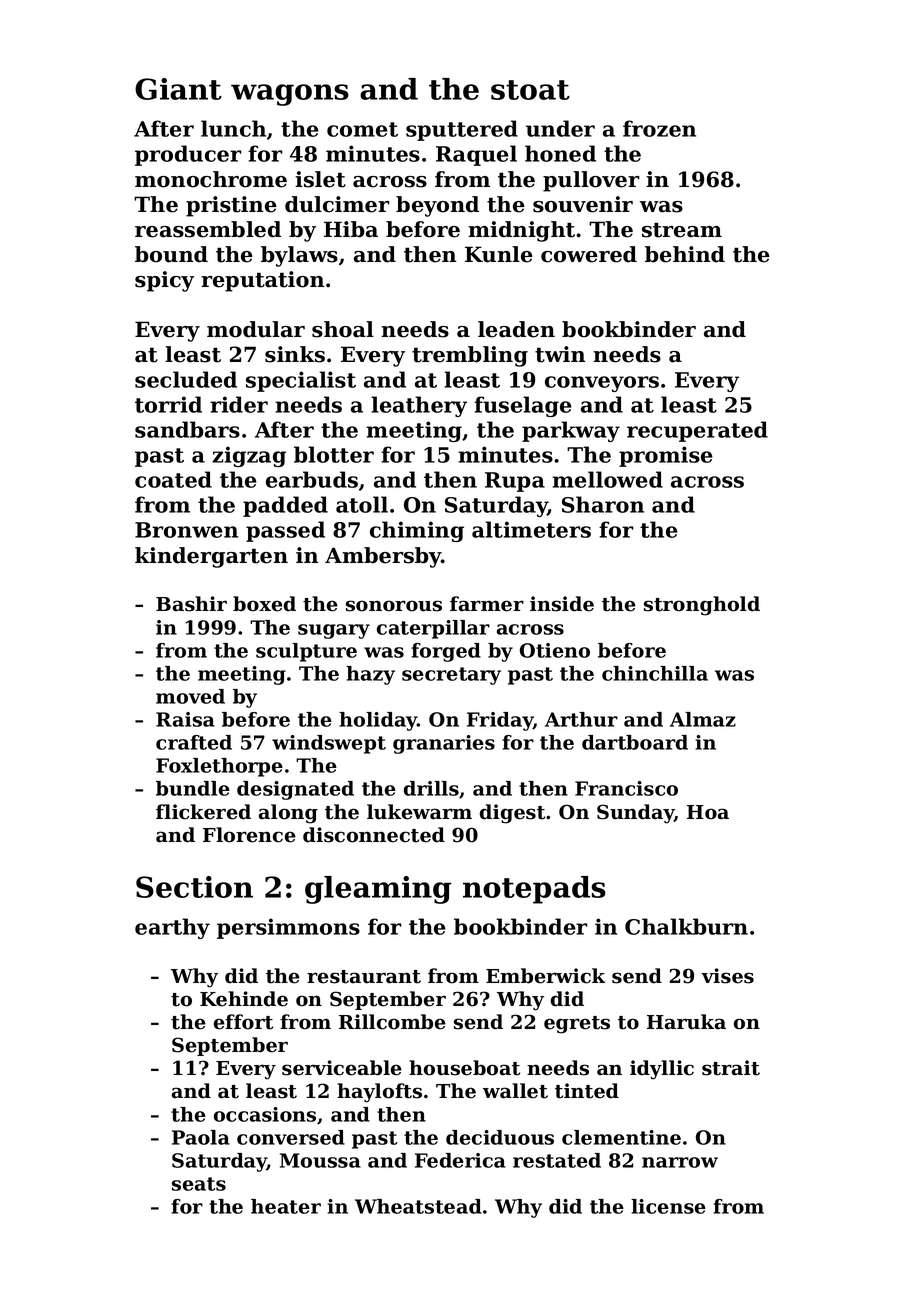 The image size is (908, 1316). Describe the element at coordinates (201, 1137) in the document. I see `Paola` at that location.
